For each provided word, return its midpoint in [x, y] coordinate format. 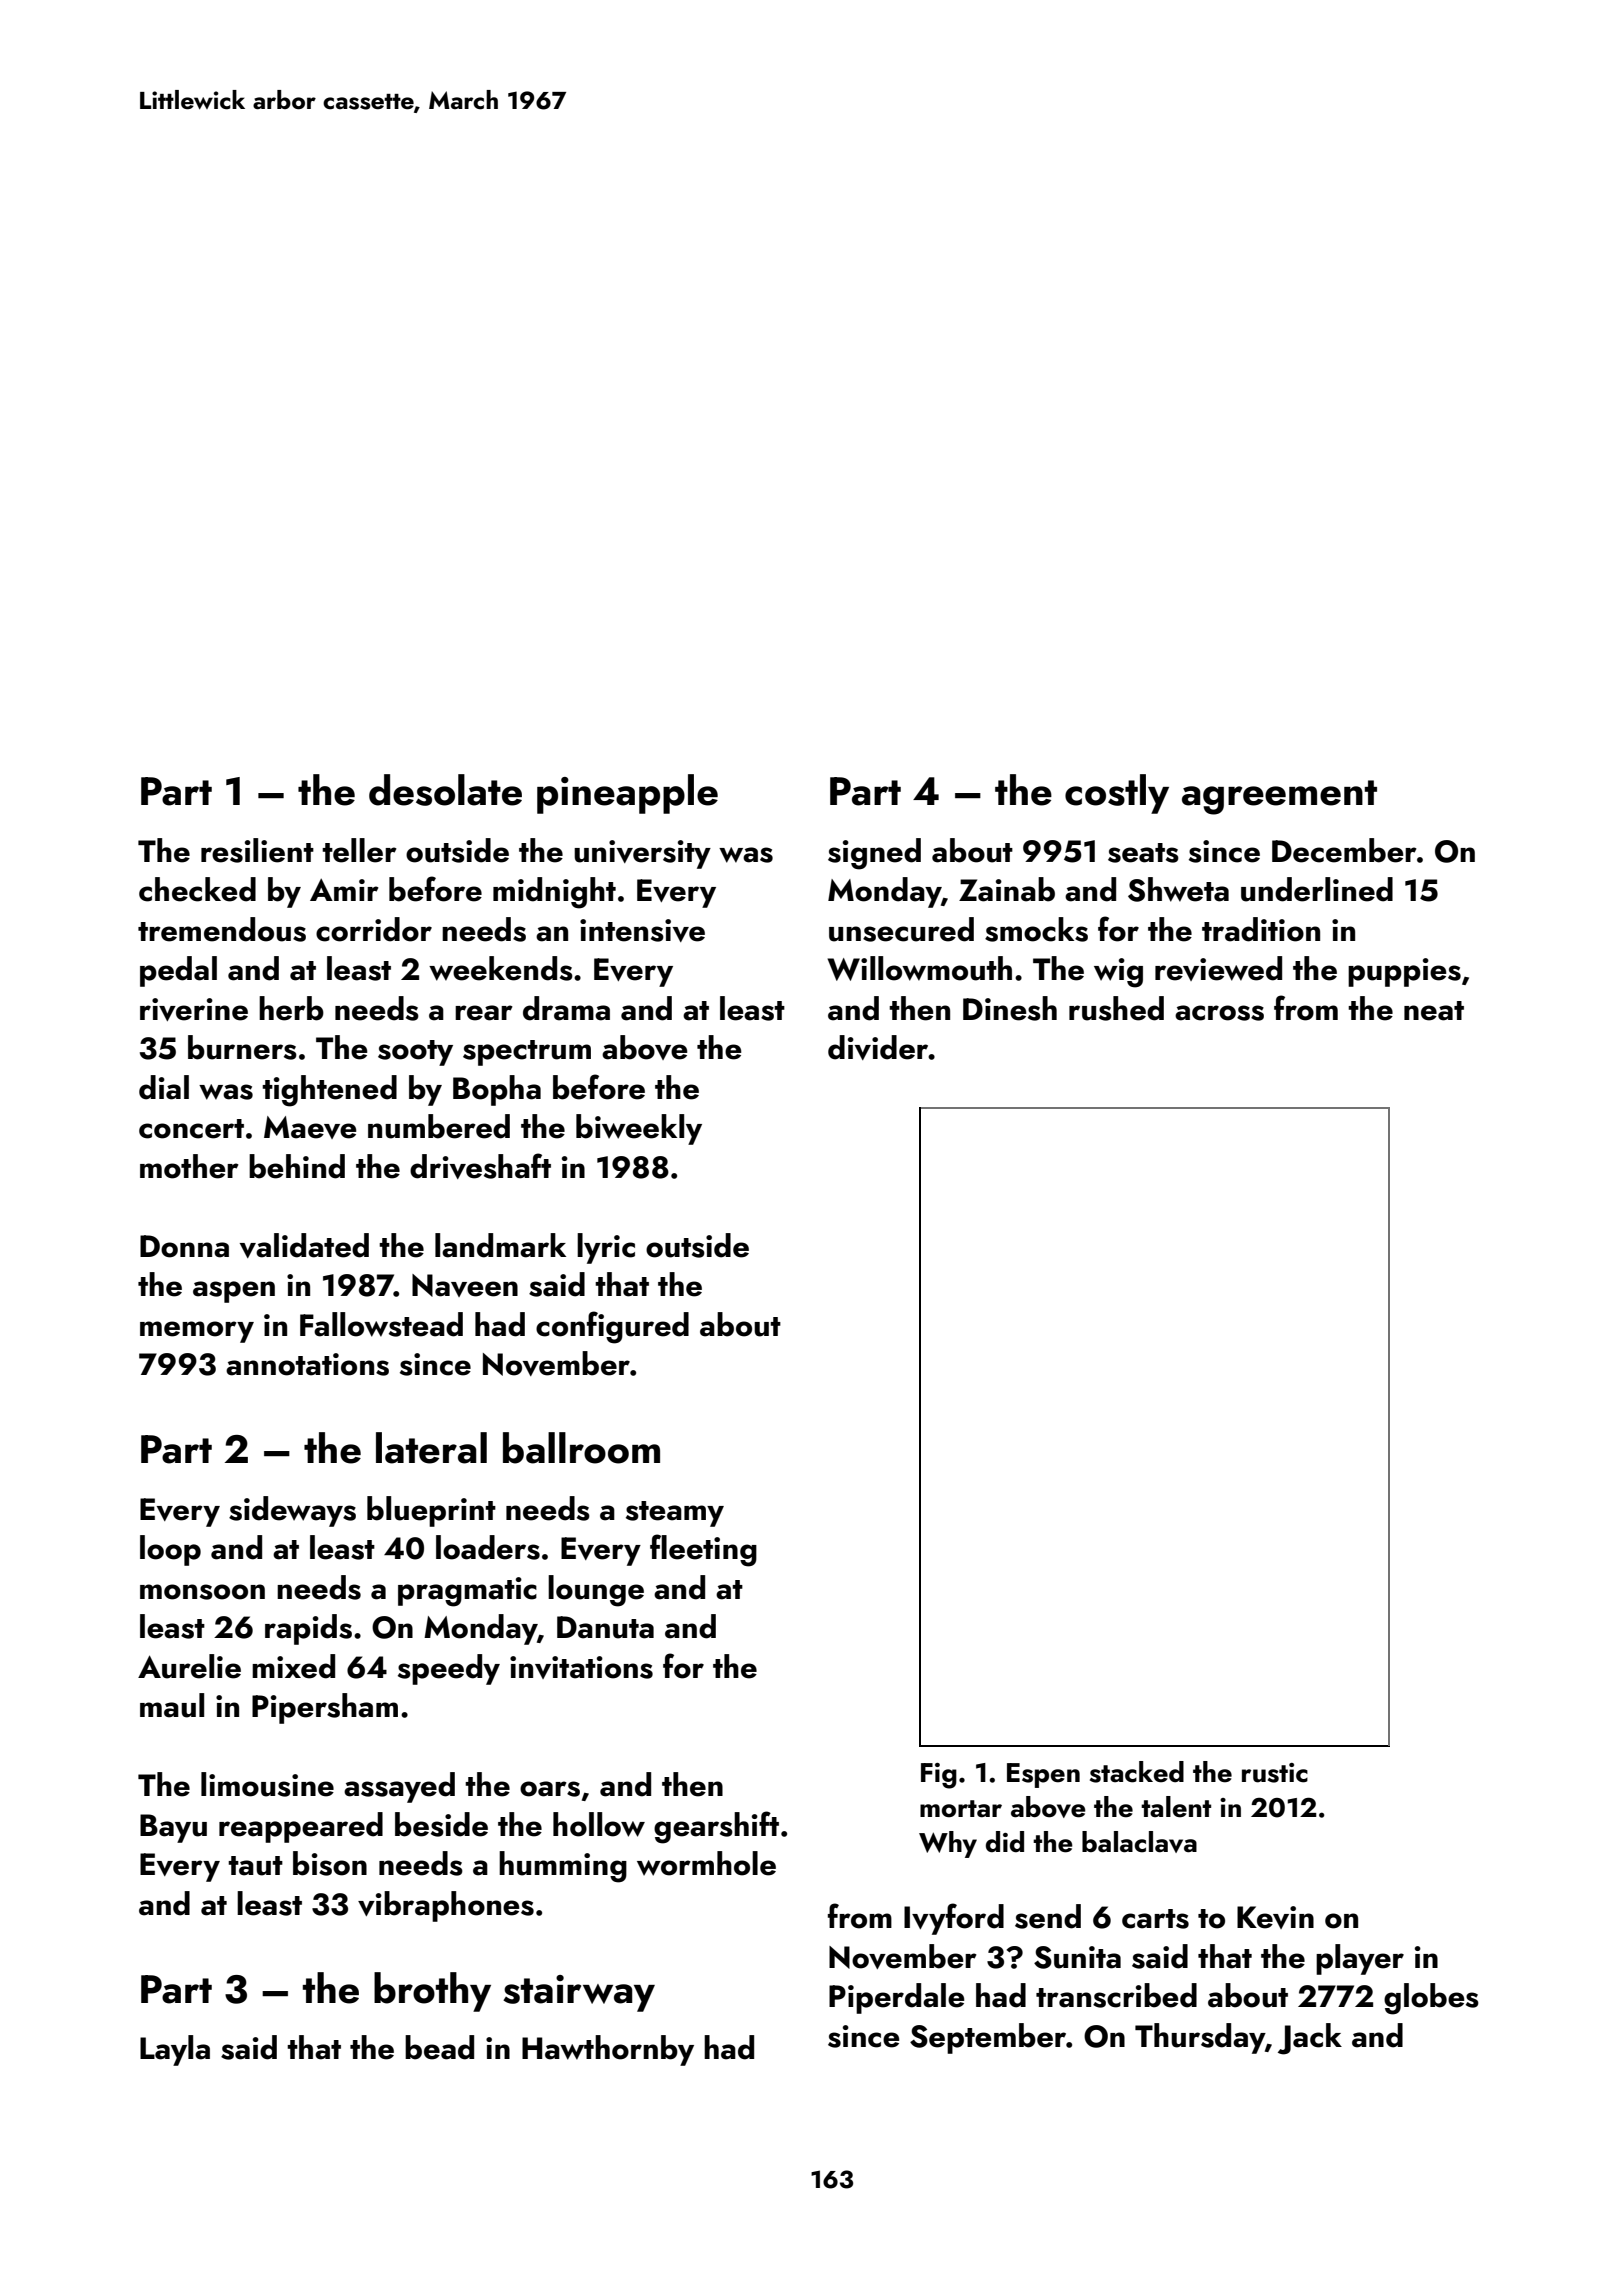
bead [439, 2047]
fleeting [703, 1550]
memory [197, 1332]
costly [1117, 794]
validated [304, 1245]
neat [1434, 1011]
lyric [606, 1248]
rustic [1275, 1773]
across [1219, 1013]
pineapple [627, 794]
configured [612, 1327]
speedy [449, 1669]
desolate [445, 790]
